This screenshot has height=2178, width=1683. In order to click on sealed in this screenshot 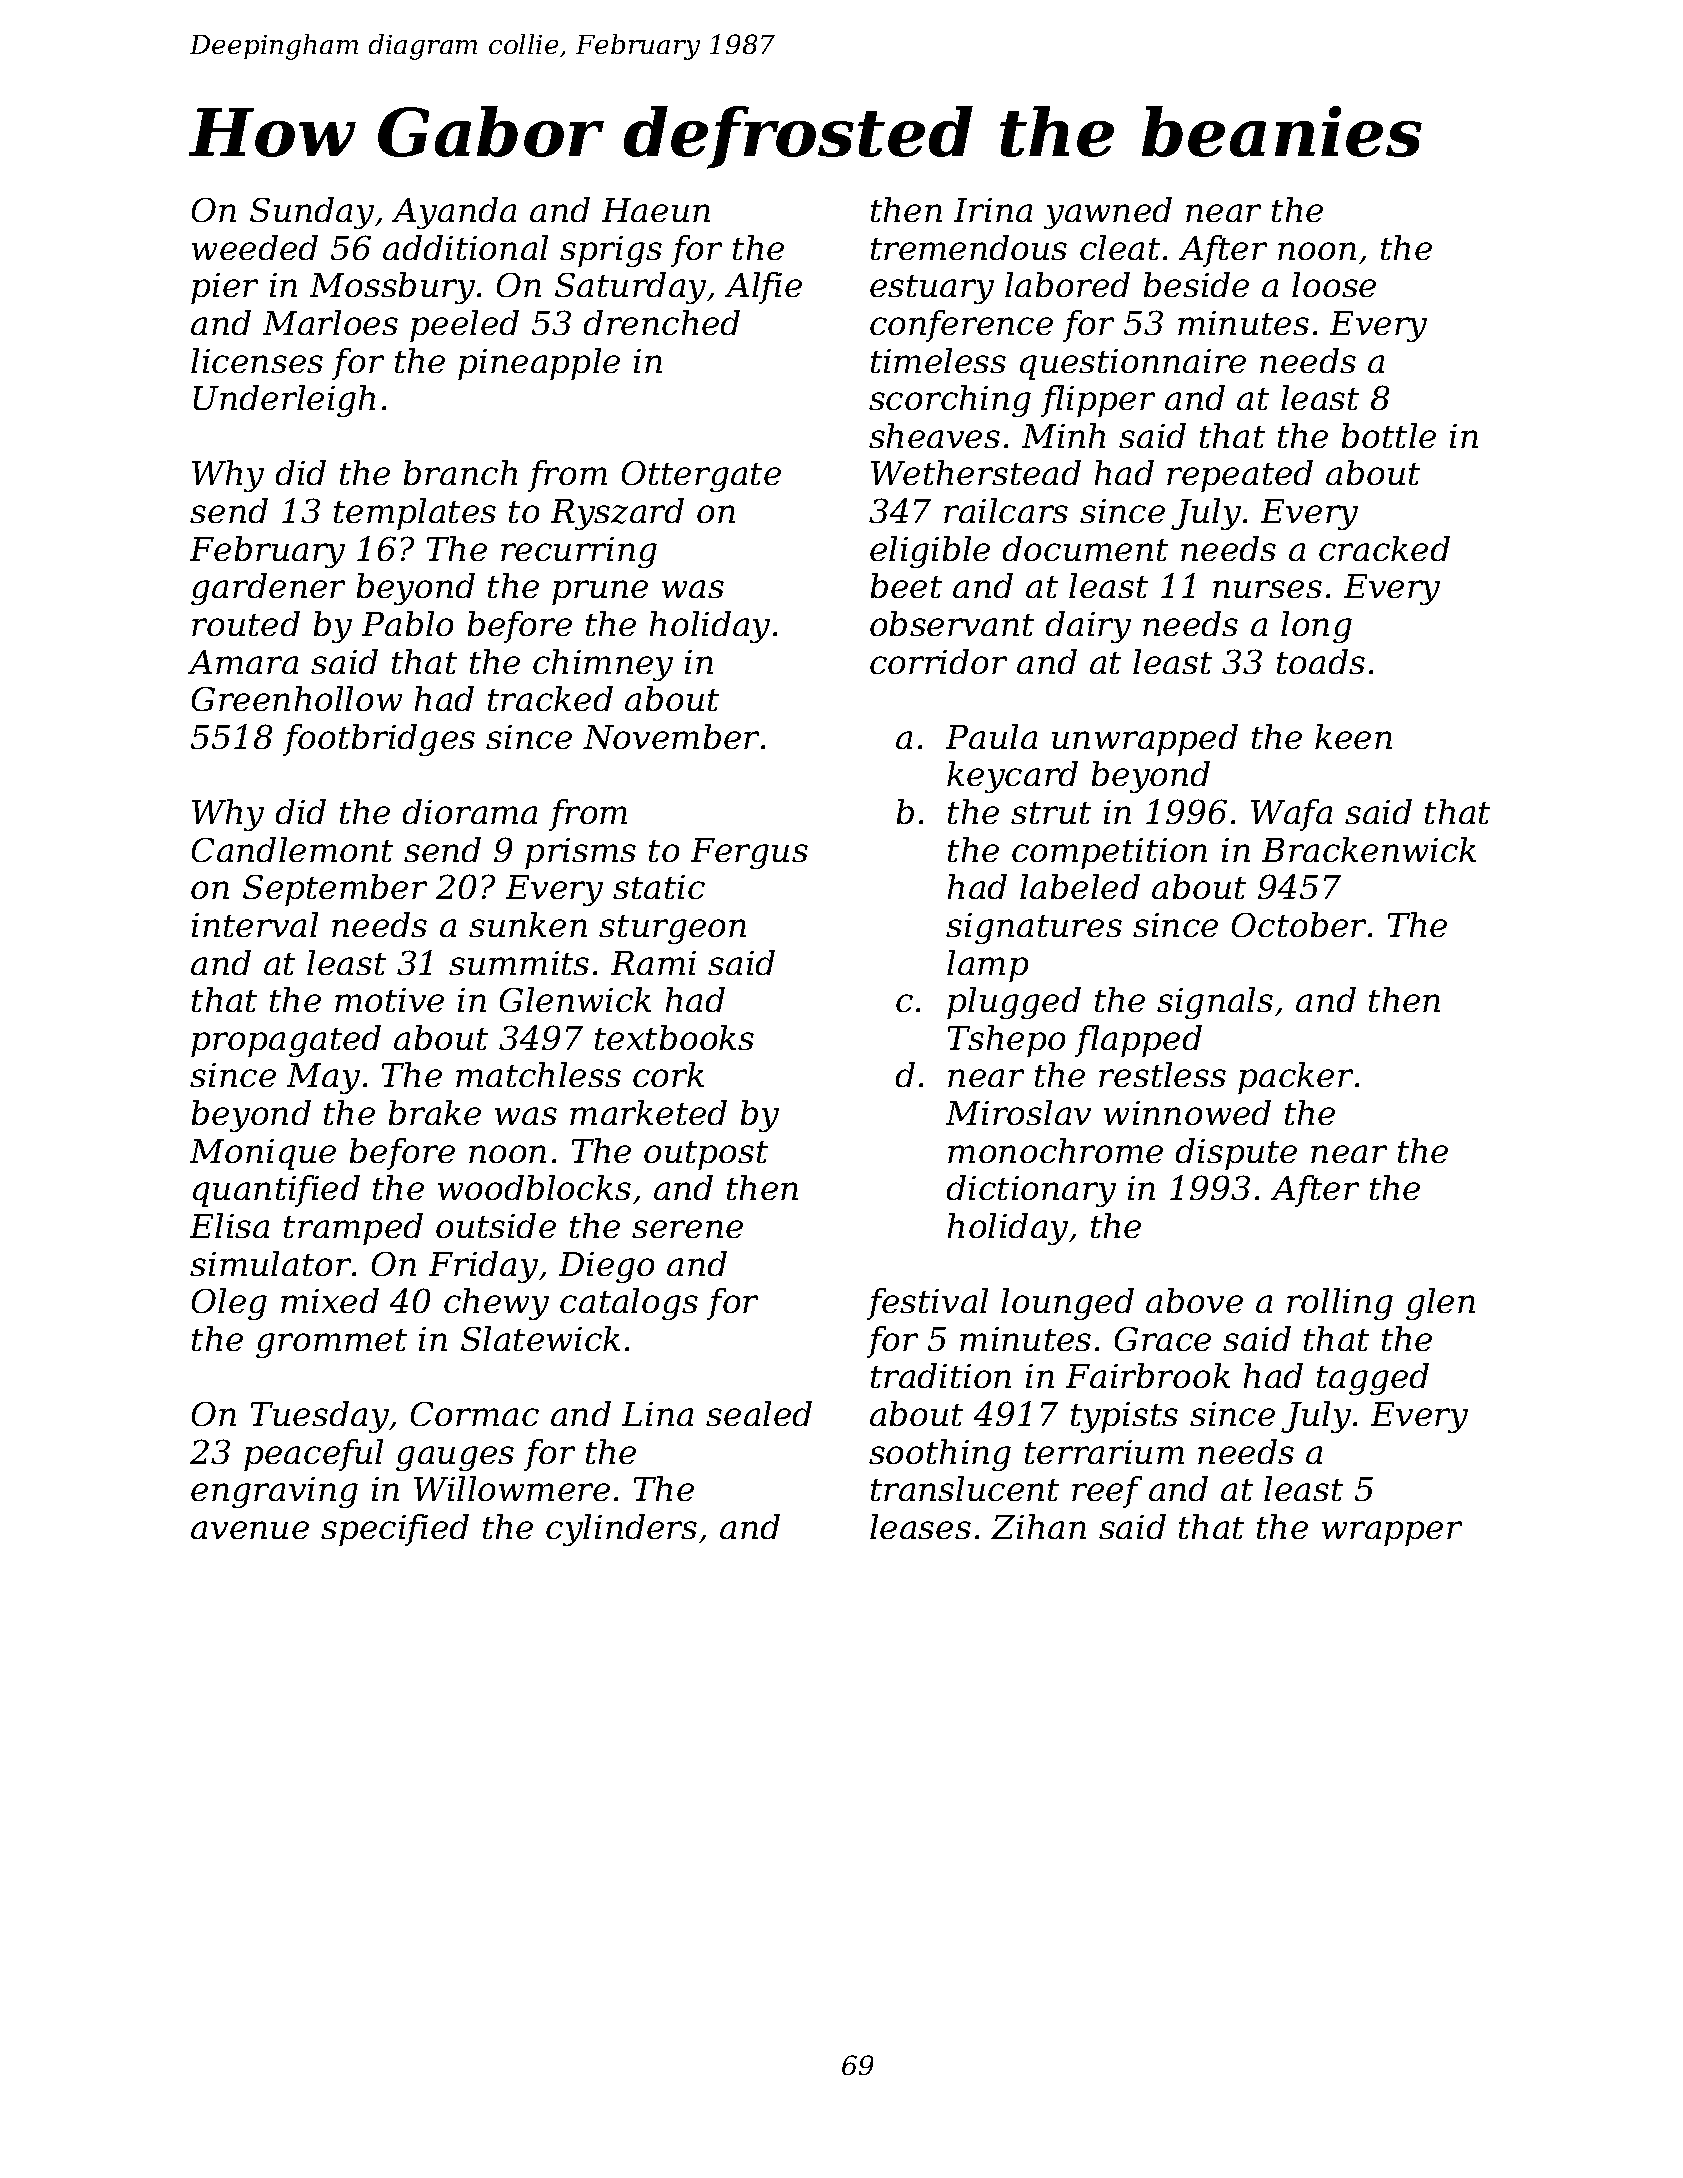, I will do `click(759, 1413)`.
